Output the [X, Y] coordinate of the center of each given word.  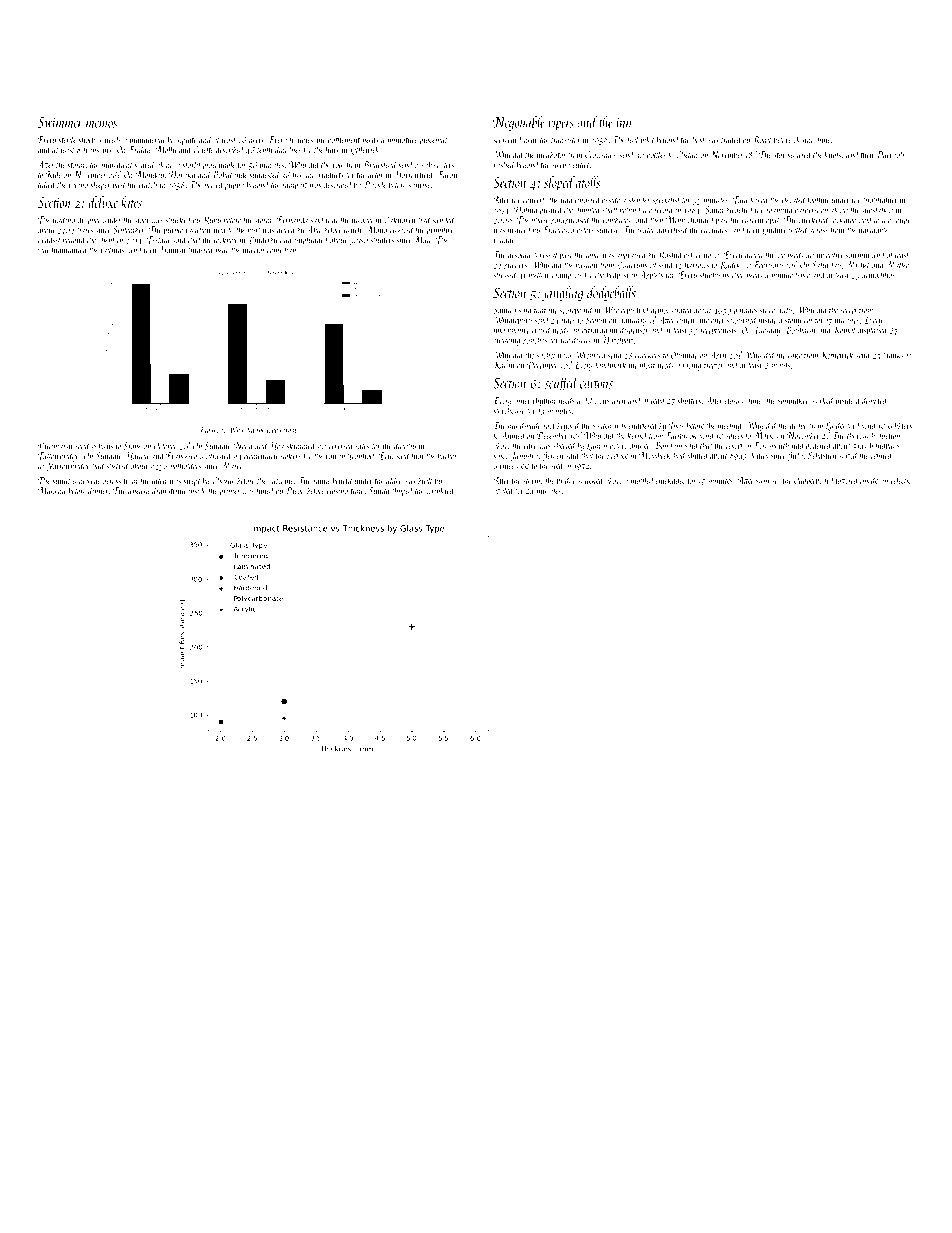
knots [832, 154]
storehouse [509, 410]
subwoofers [437, 165]
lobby [274, 430]
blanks [893, 355]
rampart [295, 186]
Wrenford [590, 356]
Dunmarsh [55, 445]
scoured [800, 154]
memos [101, 124]
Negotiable [519, 123]
